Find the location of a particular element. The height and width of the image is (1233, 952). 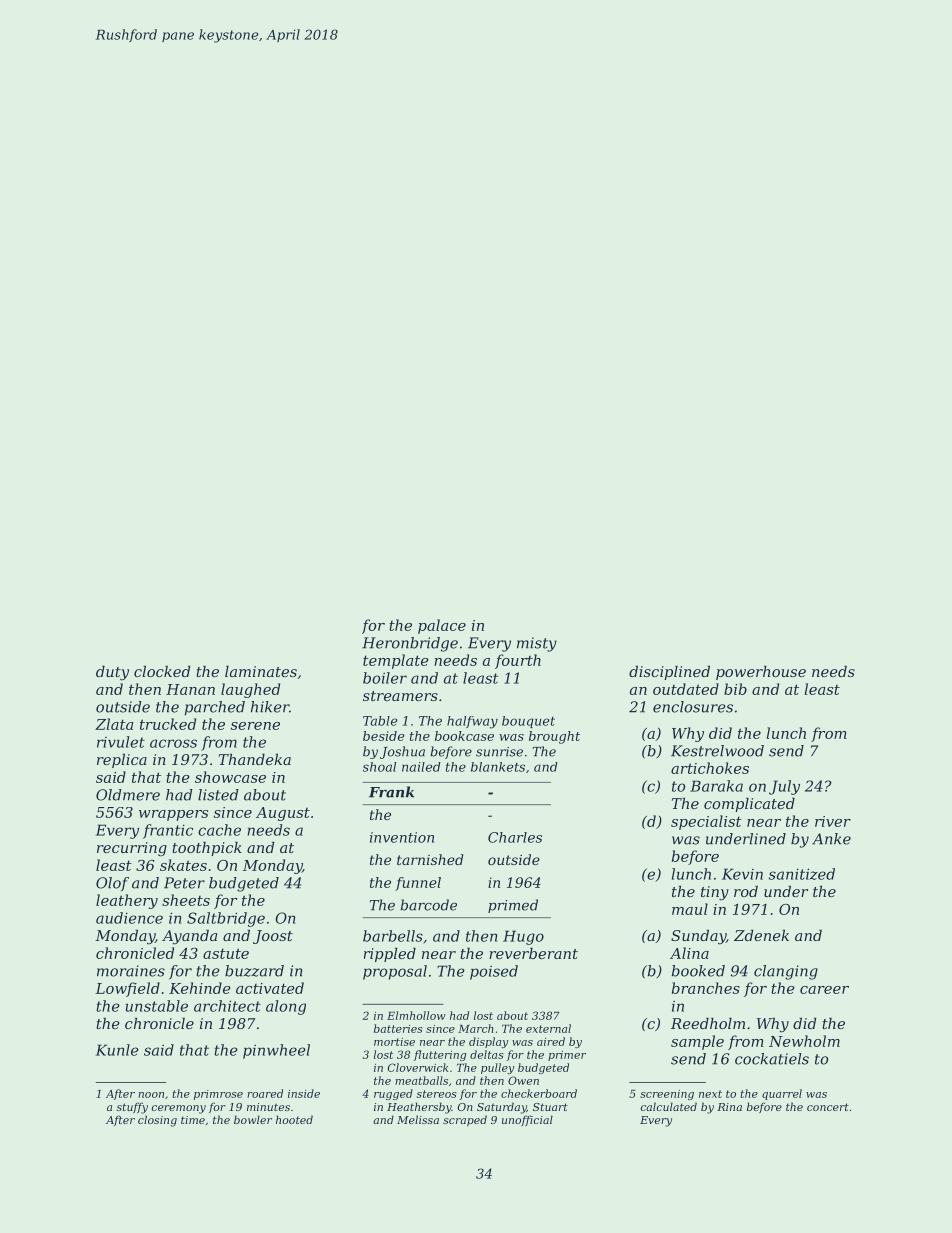

unofficial is located at coordinates (527, 1120).
